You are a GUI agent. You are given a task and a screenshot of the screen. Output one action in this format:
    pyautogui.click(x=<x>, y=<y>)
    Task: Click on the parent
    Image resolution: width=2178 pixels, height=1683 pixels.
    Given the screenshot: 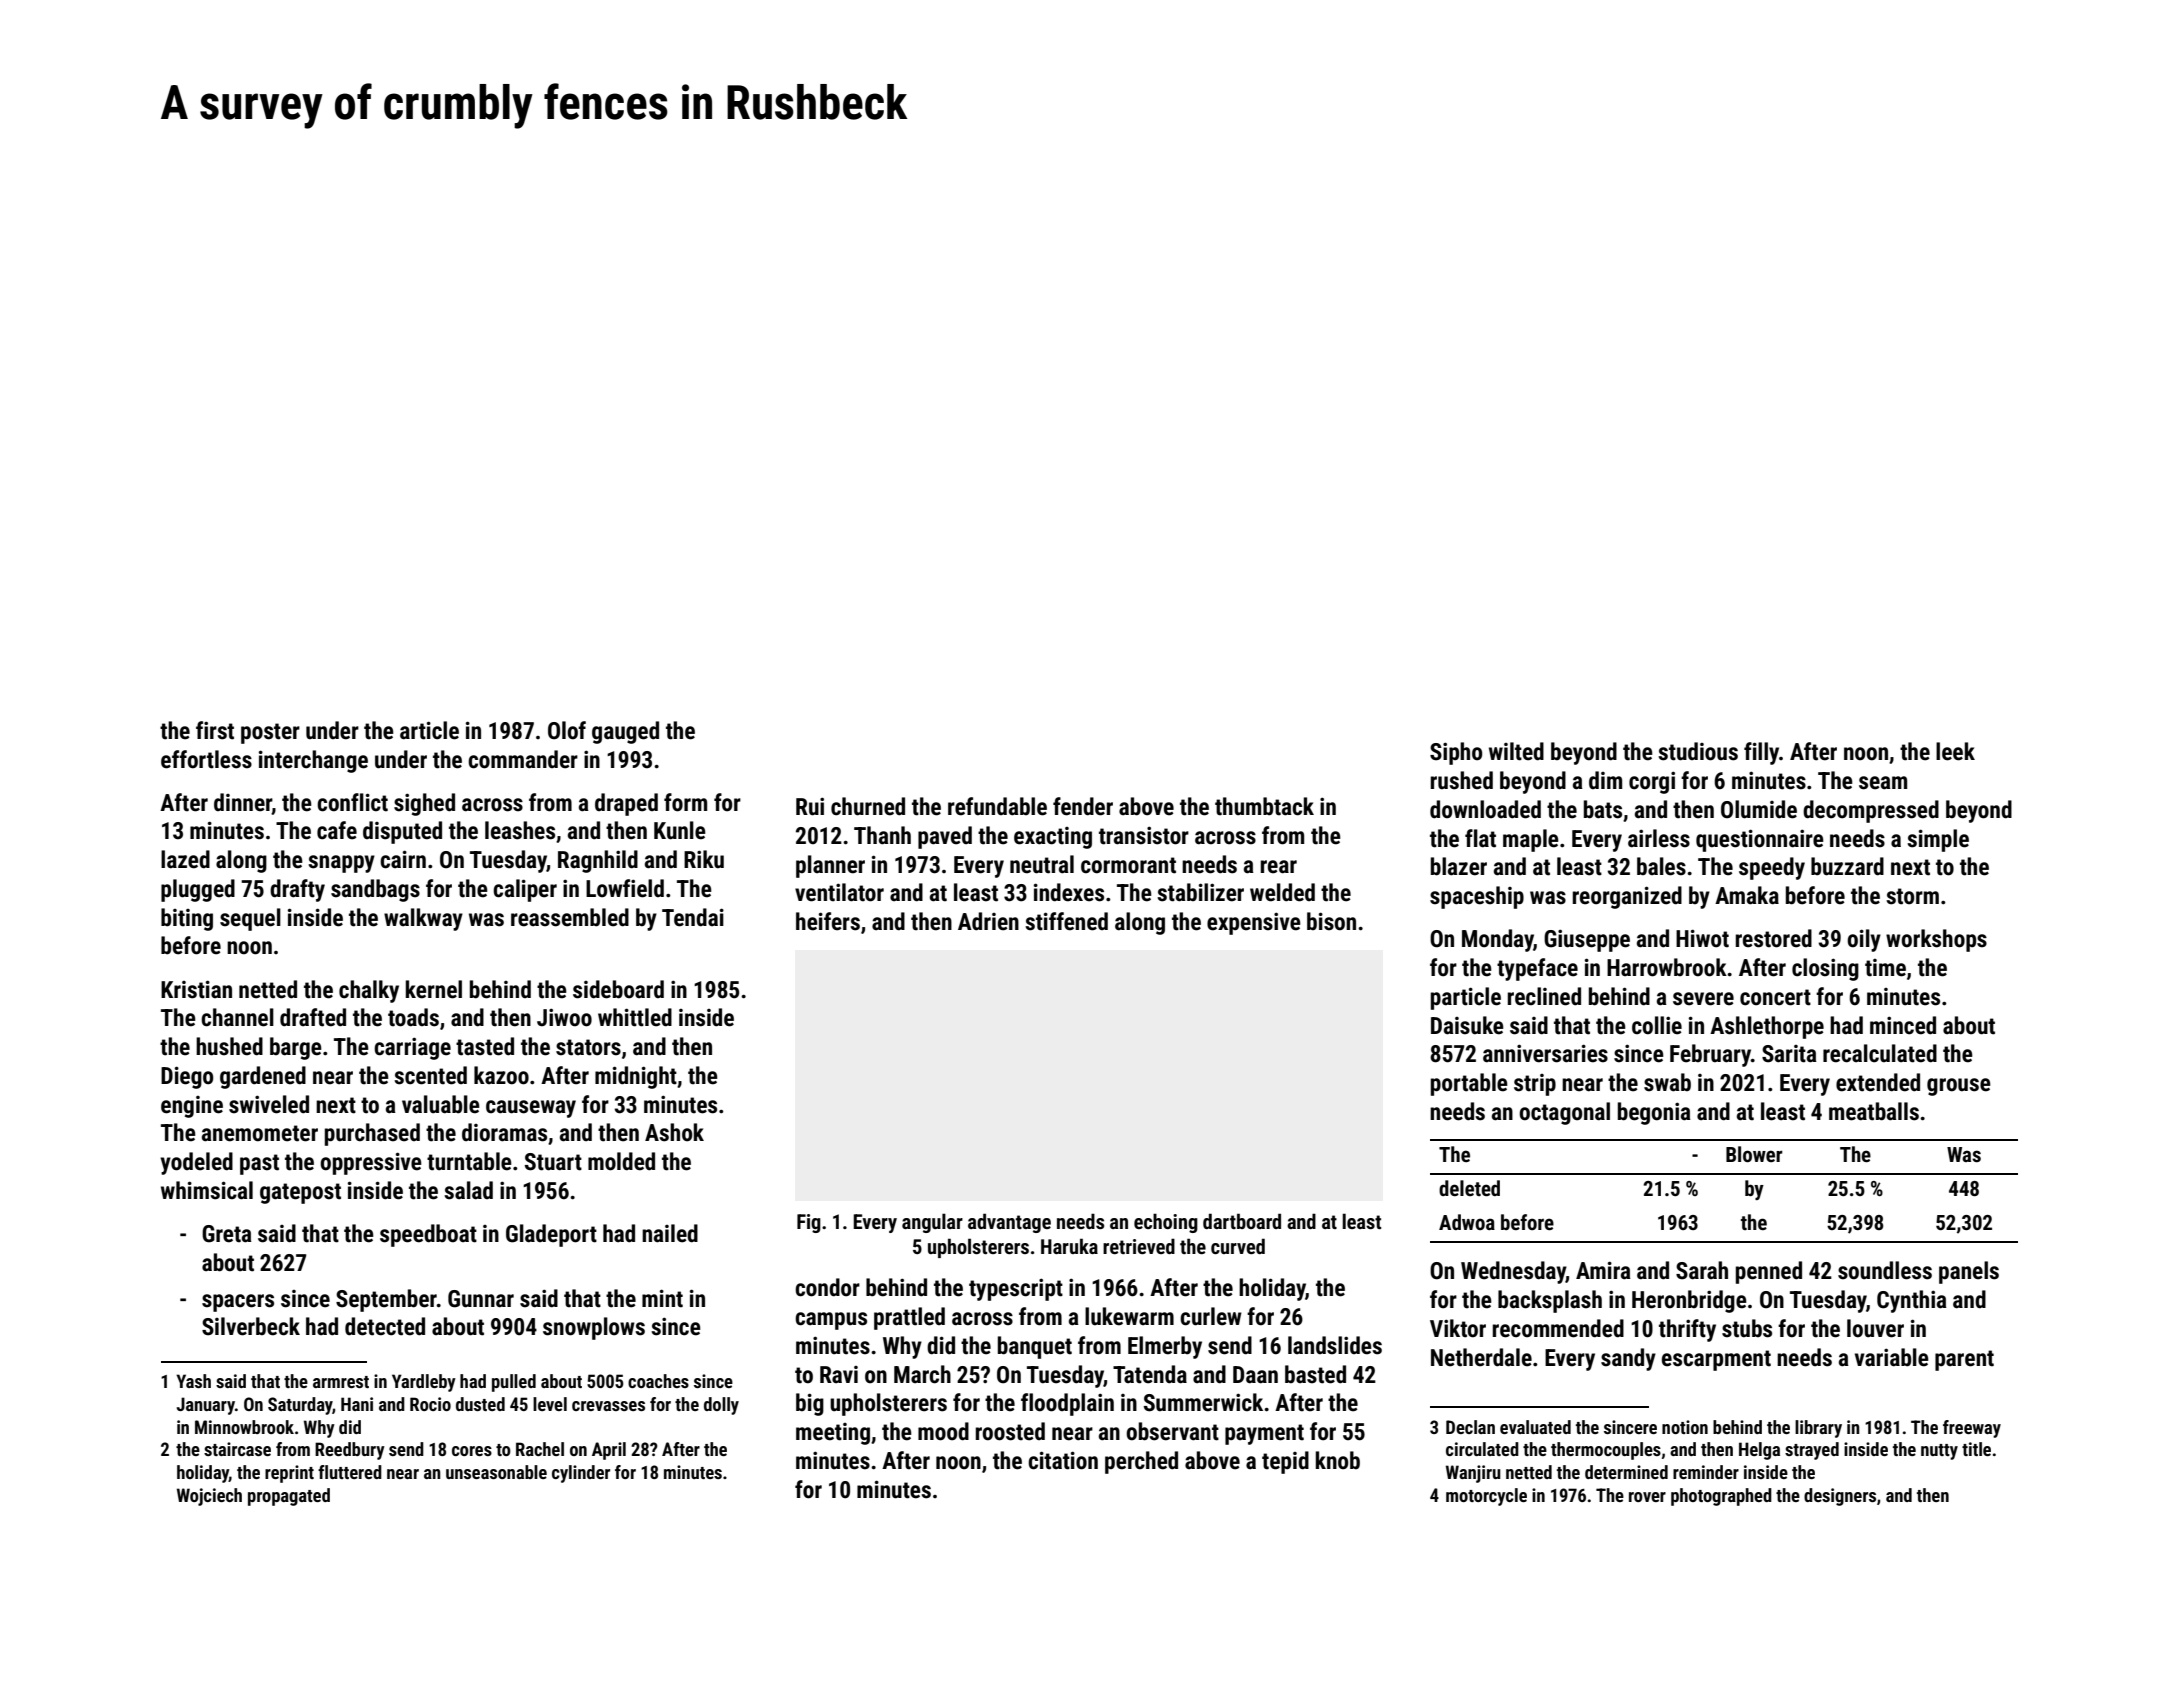 What is the action you would take?
    pyautogui.click(x=1964, y=1360)
